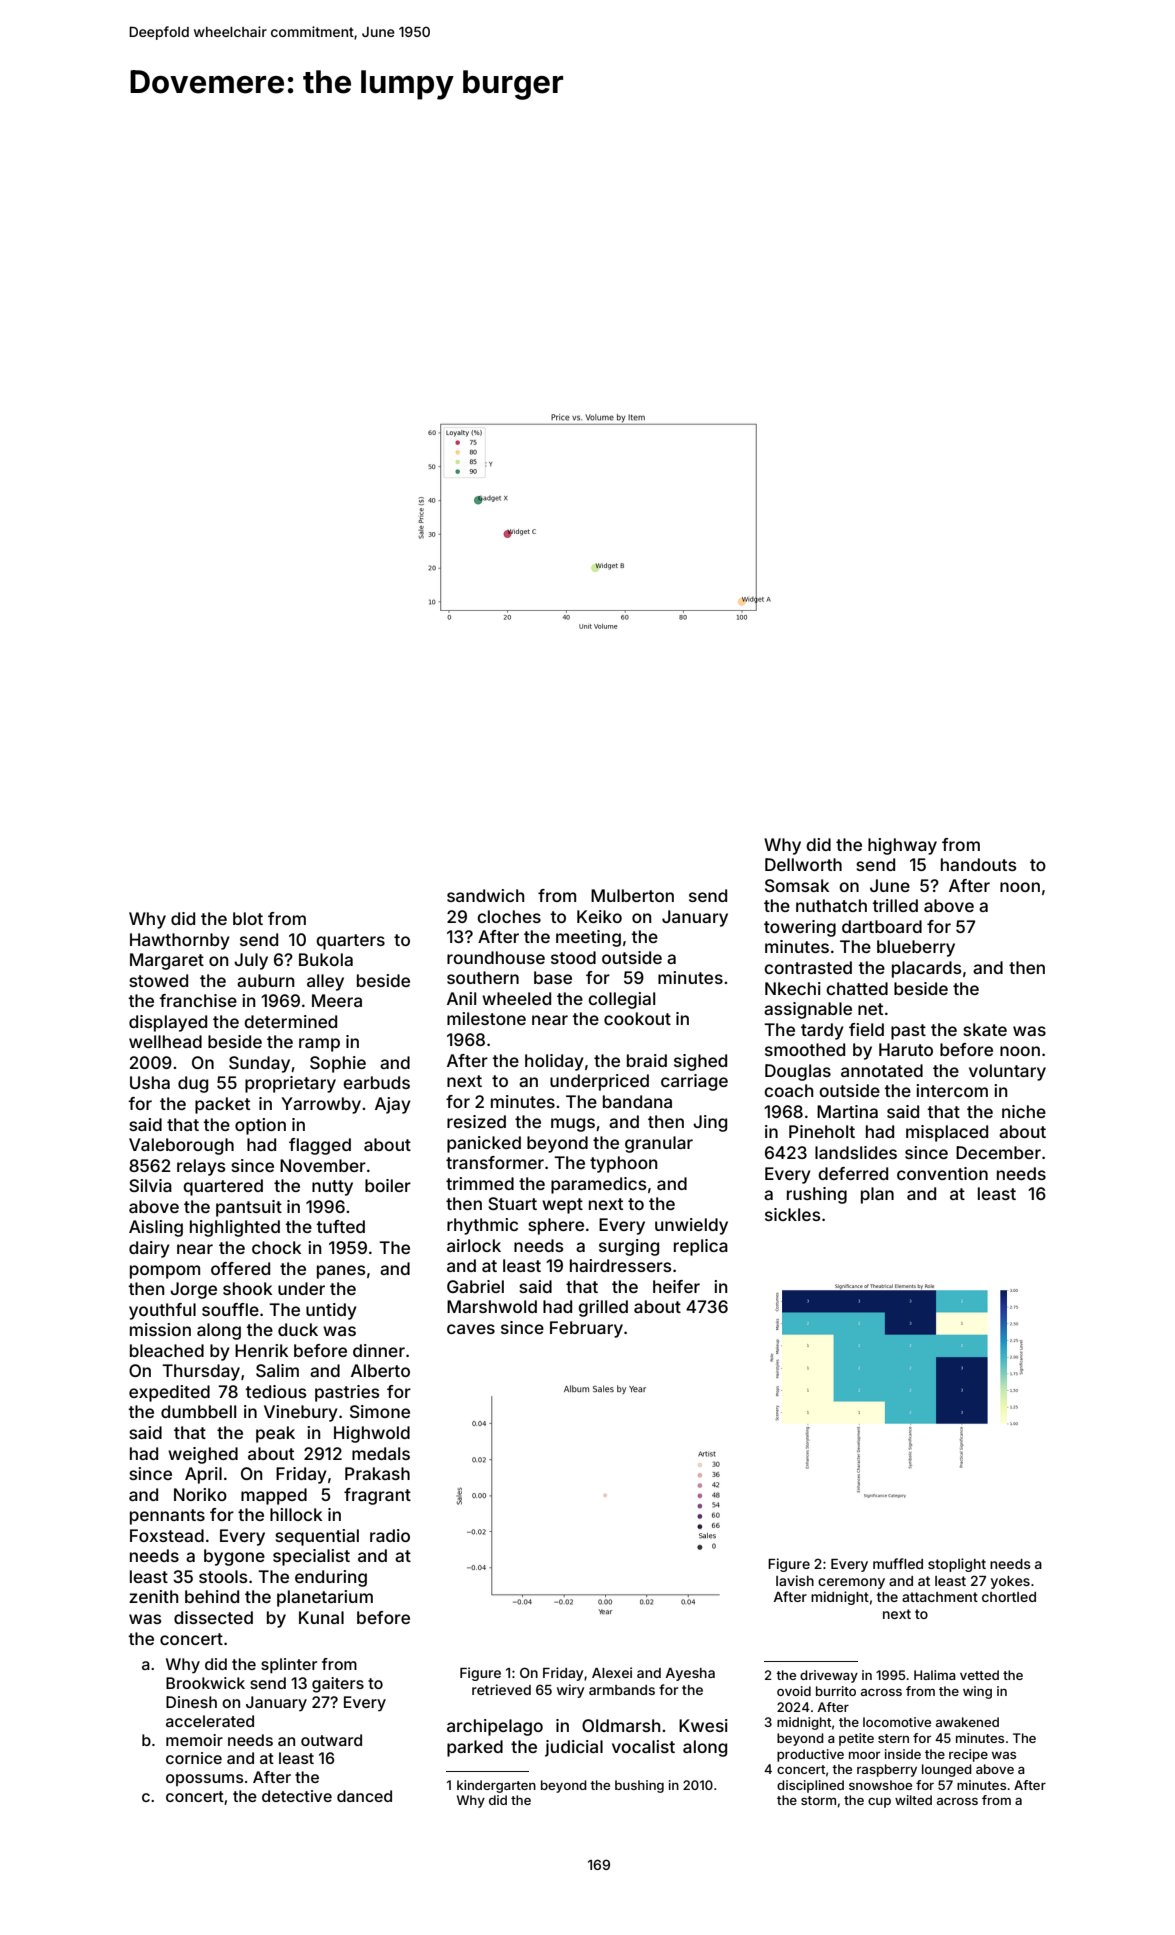  Describe the element at coordinates (277, 1370) in the screenshot. I see `Salim` at that location.
